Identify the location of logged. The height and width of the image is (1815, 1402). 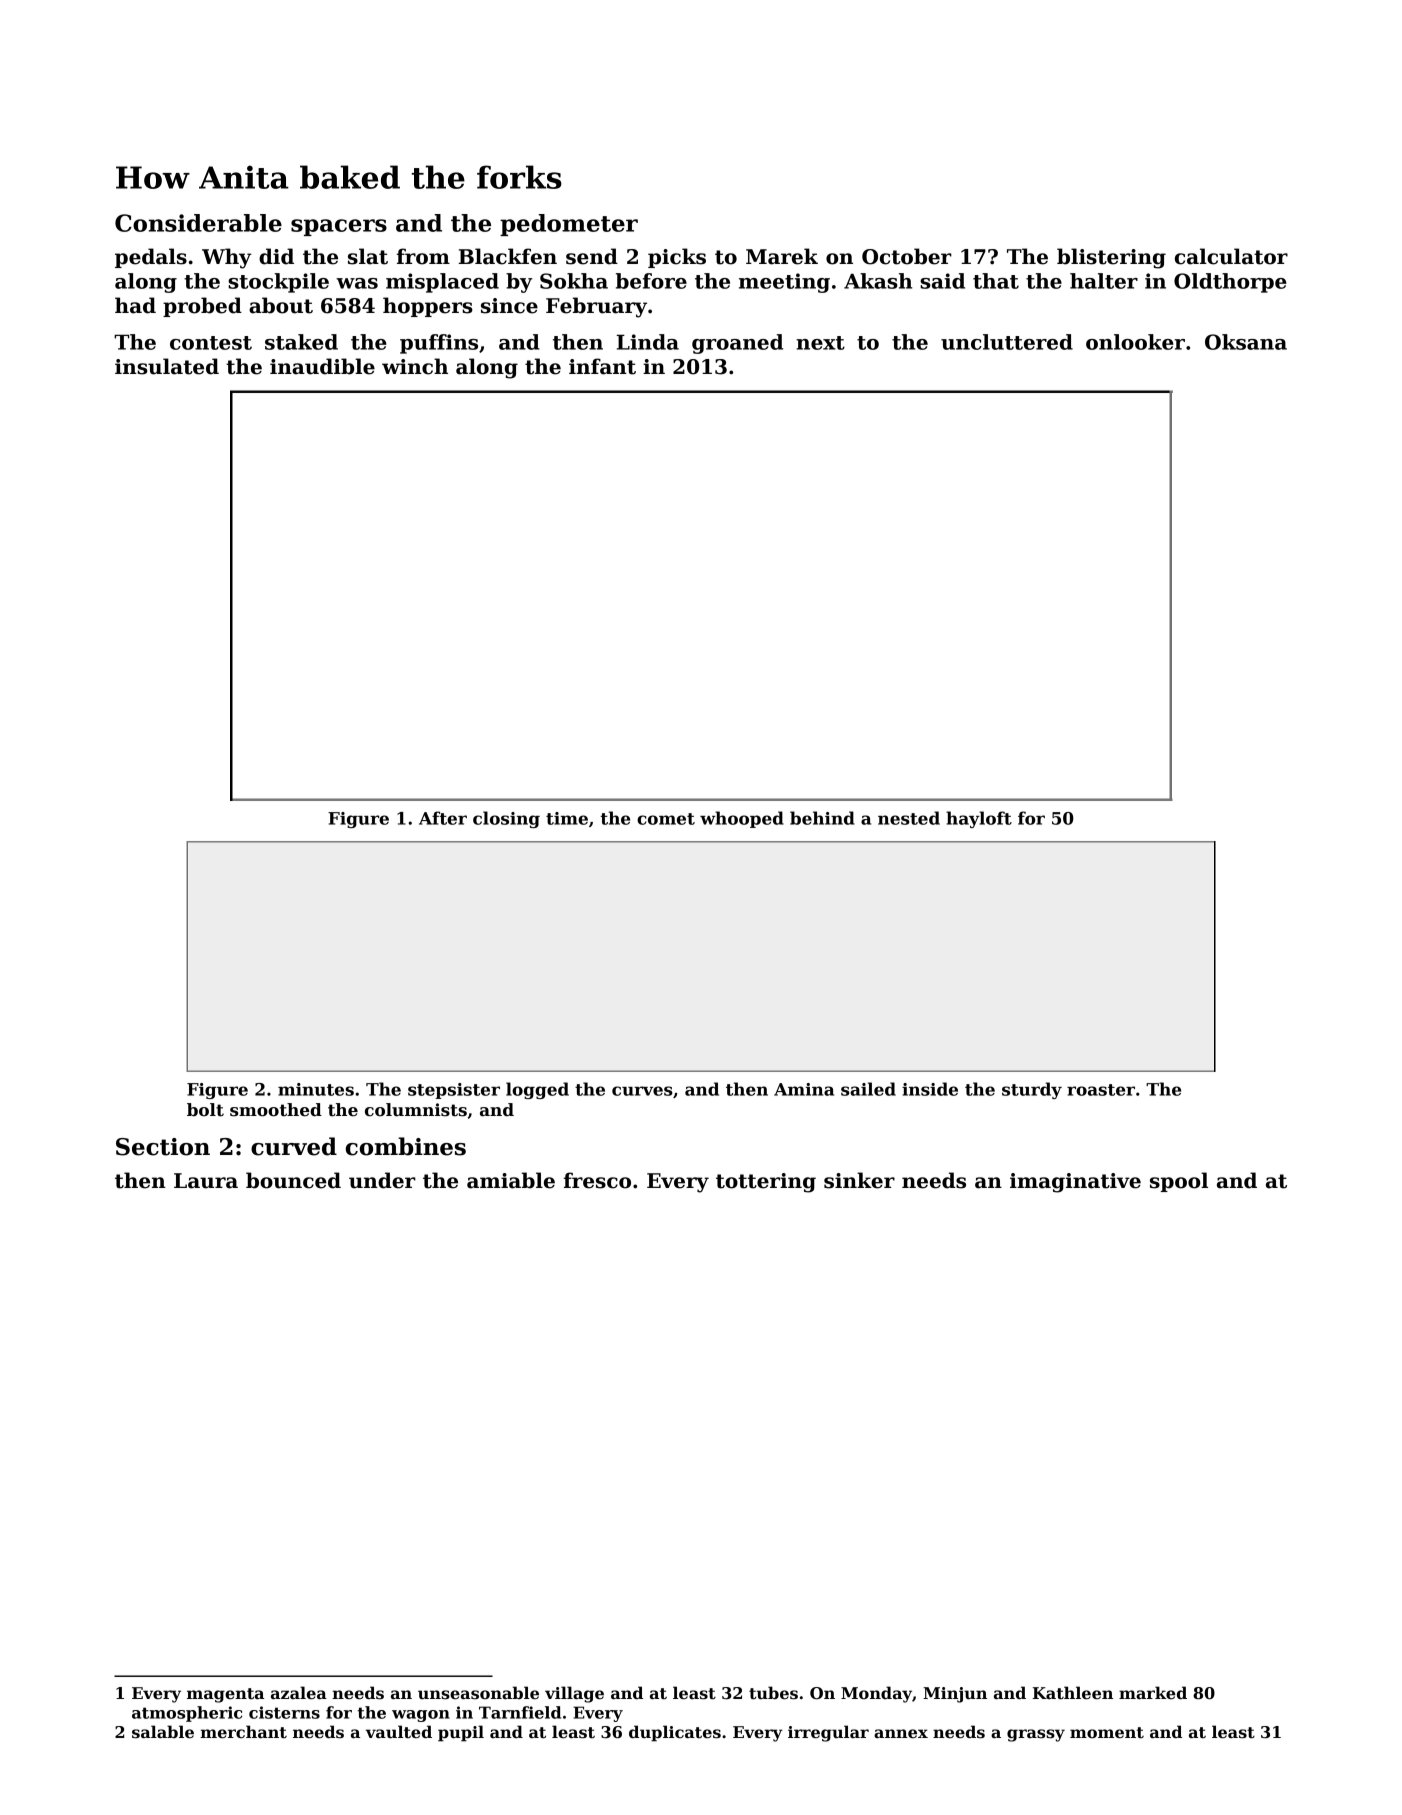
(537, 1090).
